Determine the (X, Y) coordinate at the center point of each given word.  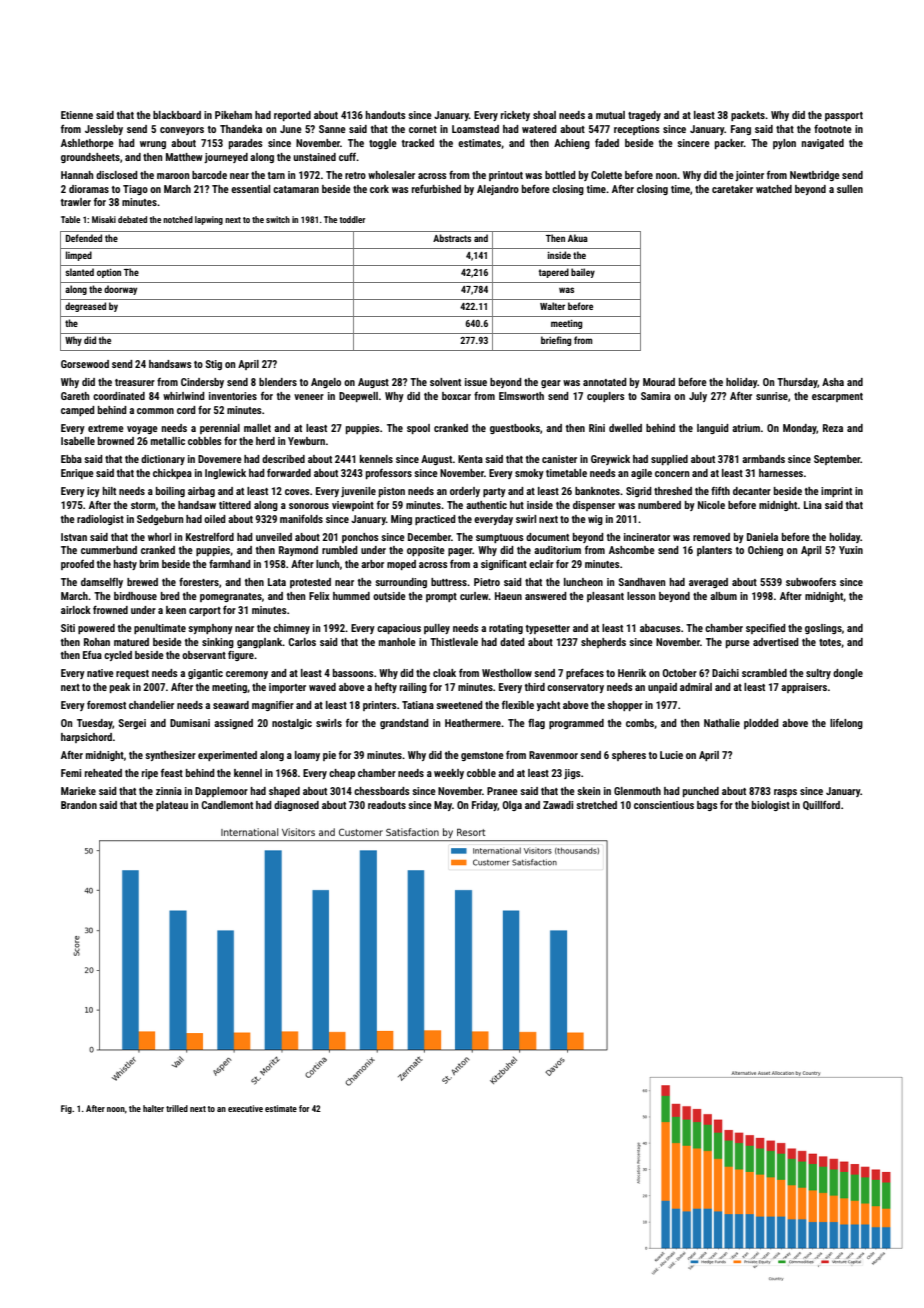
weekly (449, 774)
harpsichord (86, 738)
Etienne (77, 115)
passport (844, 116)
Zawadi (558, 805)
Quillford (821, 805)
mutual (610, 115)
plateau (172, 806)
